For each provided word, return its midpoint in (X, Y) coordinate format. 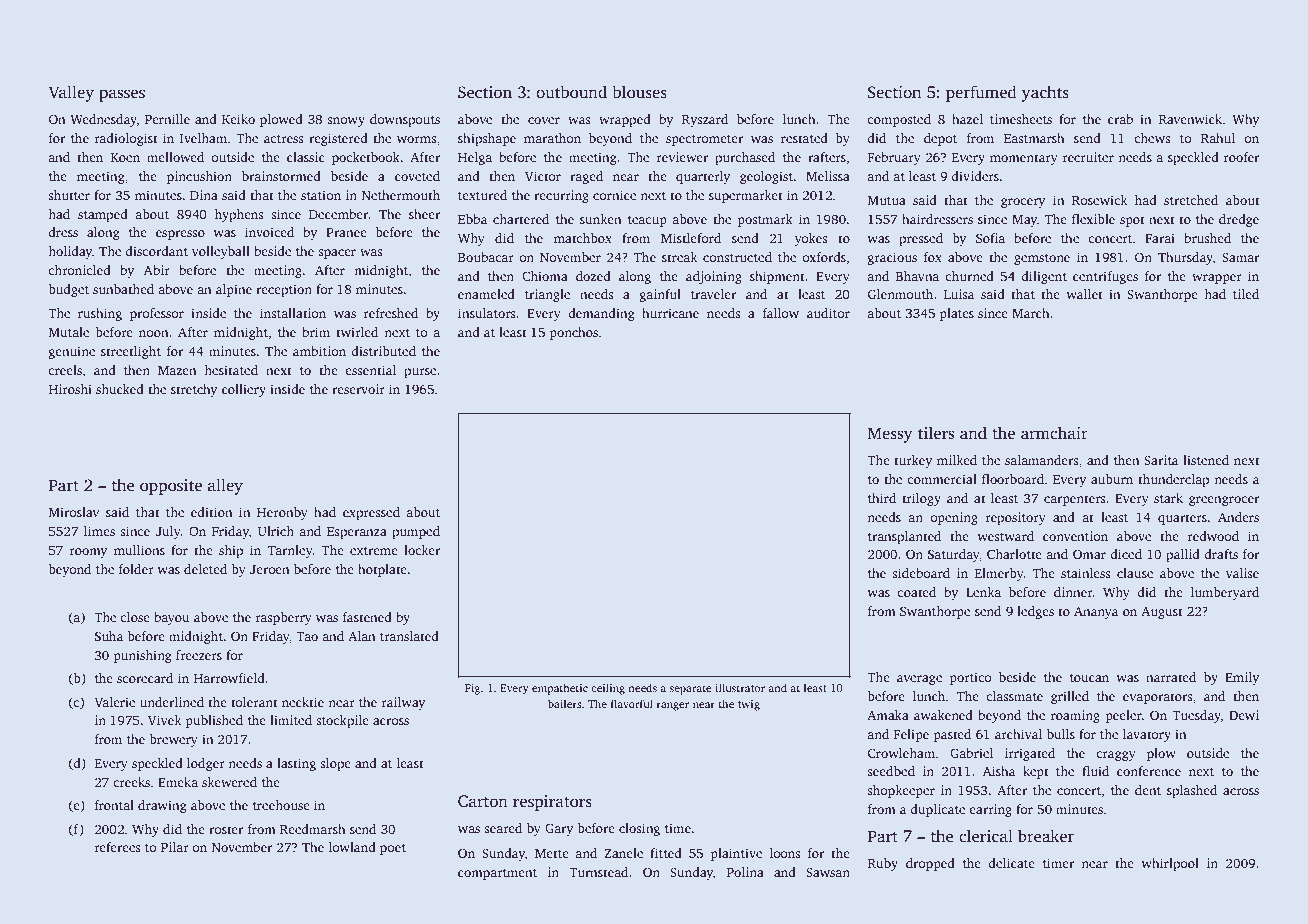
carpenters (1075, 500)
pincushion (199, 177)
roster (226, 830)
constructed (737, 257)
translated (409, 636)
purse (420, 373)
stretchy (194, 390)
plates (957, 314)
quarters (1182, 519)
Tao (307, 636)
